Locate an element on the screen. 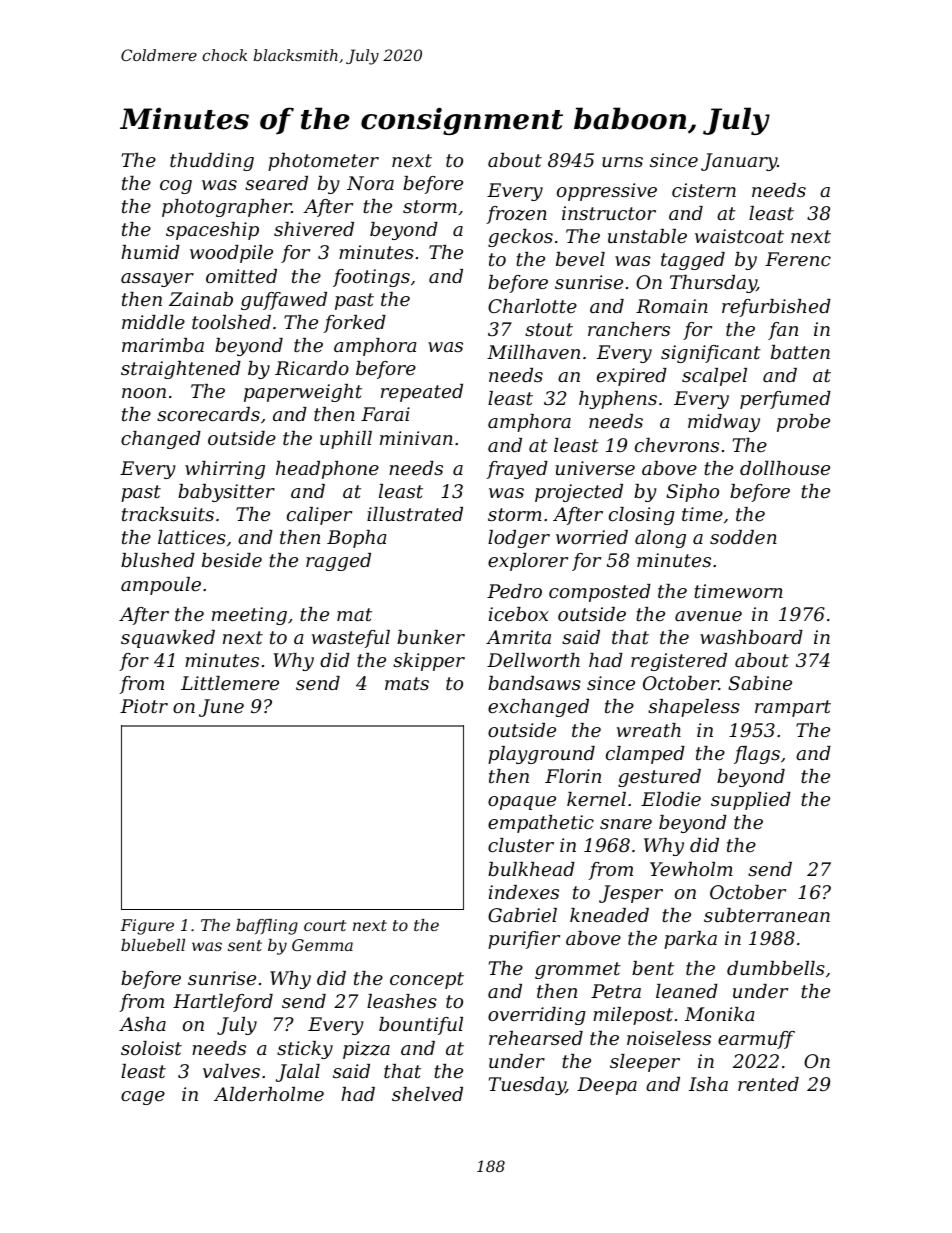 This screenshot has height=1233, width=952. rampart is located at coordinates (793, 708).
